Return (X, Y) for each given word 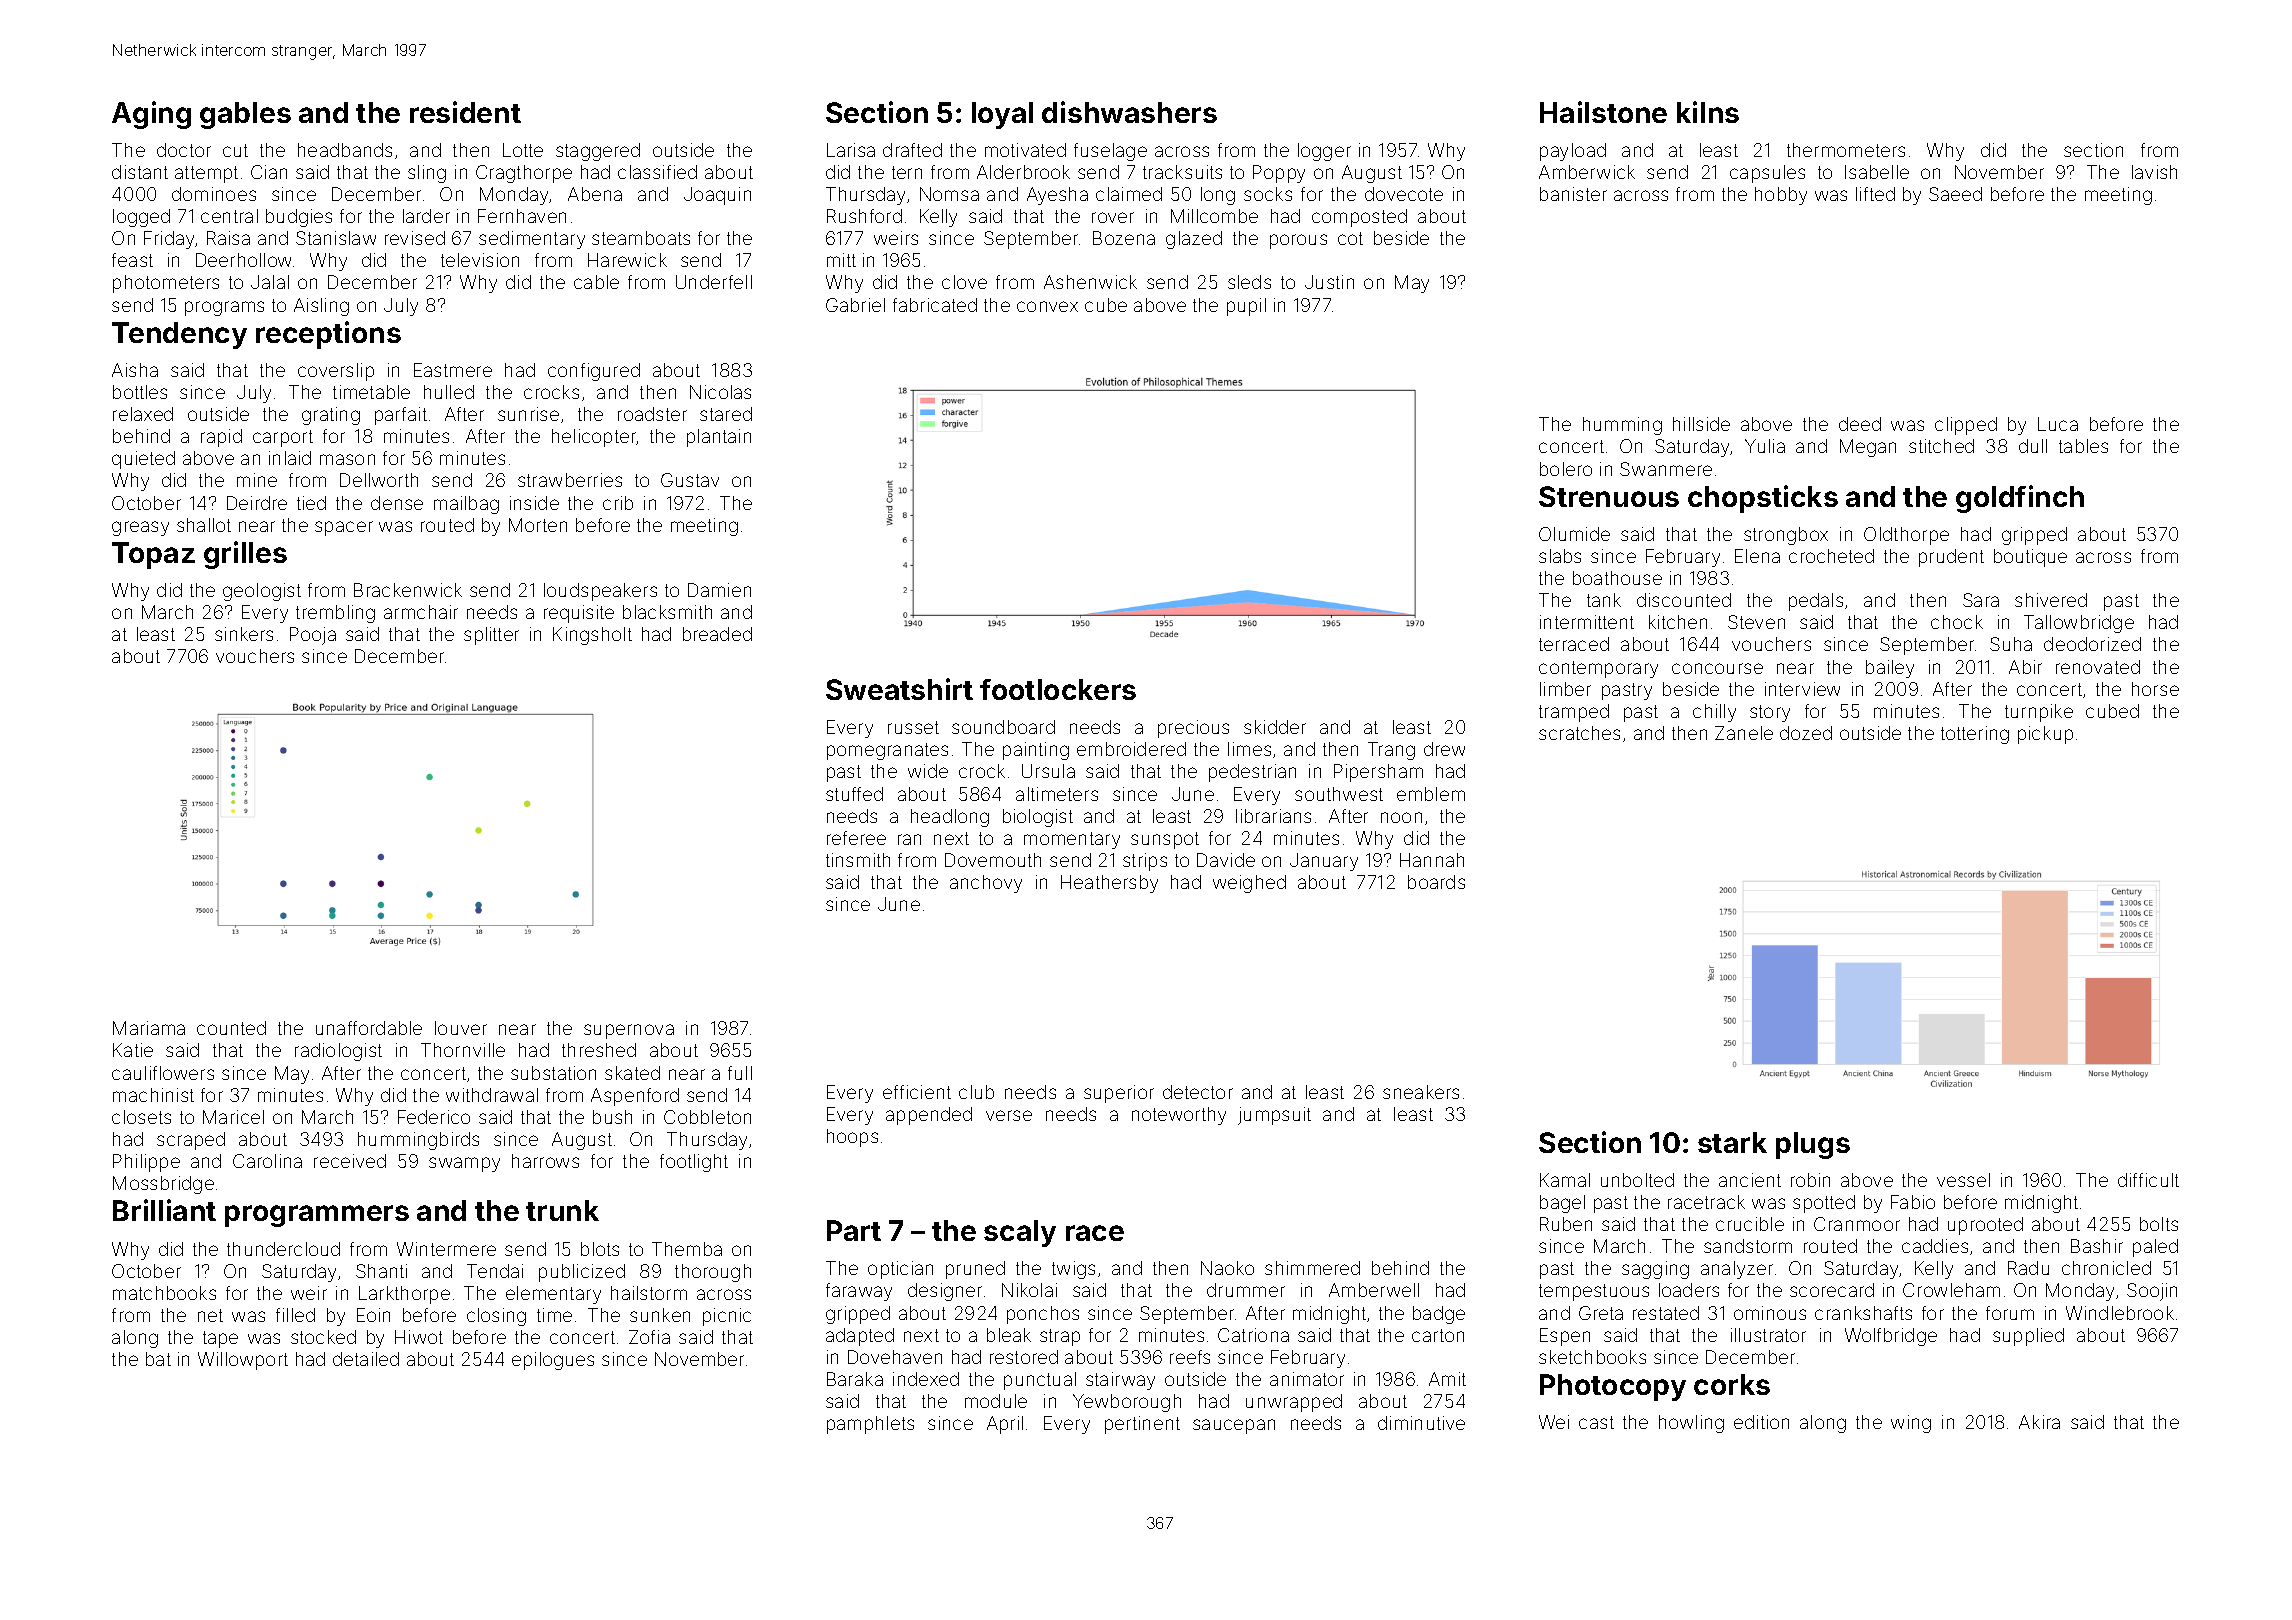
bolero (1566, 469)
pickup (2045, 735)
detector (1198, 1092)
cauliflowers (163, 1073)
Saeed (1955, 194)
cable (596, 282)
